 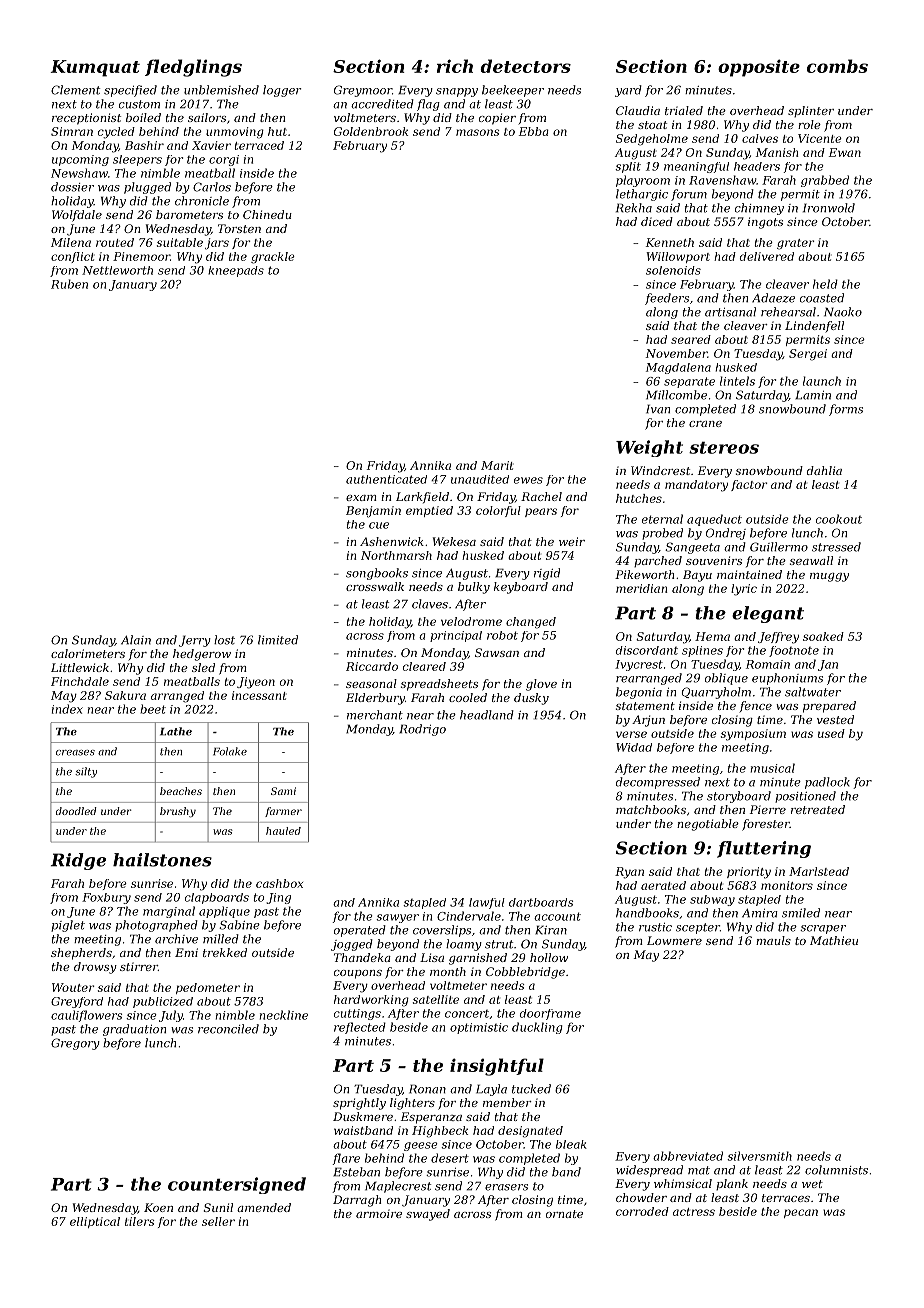 What do you see at coordinates (95, 68) in the screenshot?
I see `Kumquat` at bounding box center [95, 68].
